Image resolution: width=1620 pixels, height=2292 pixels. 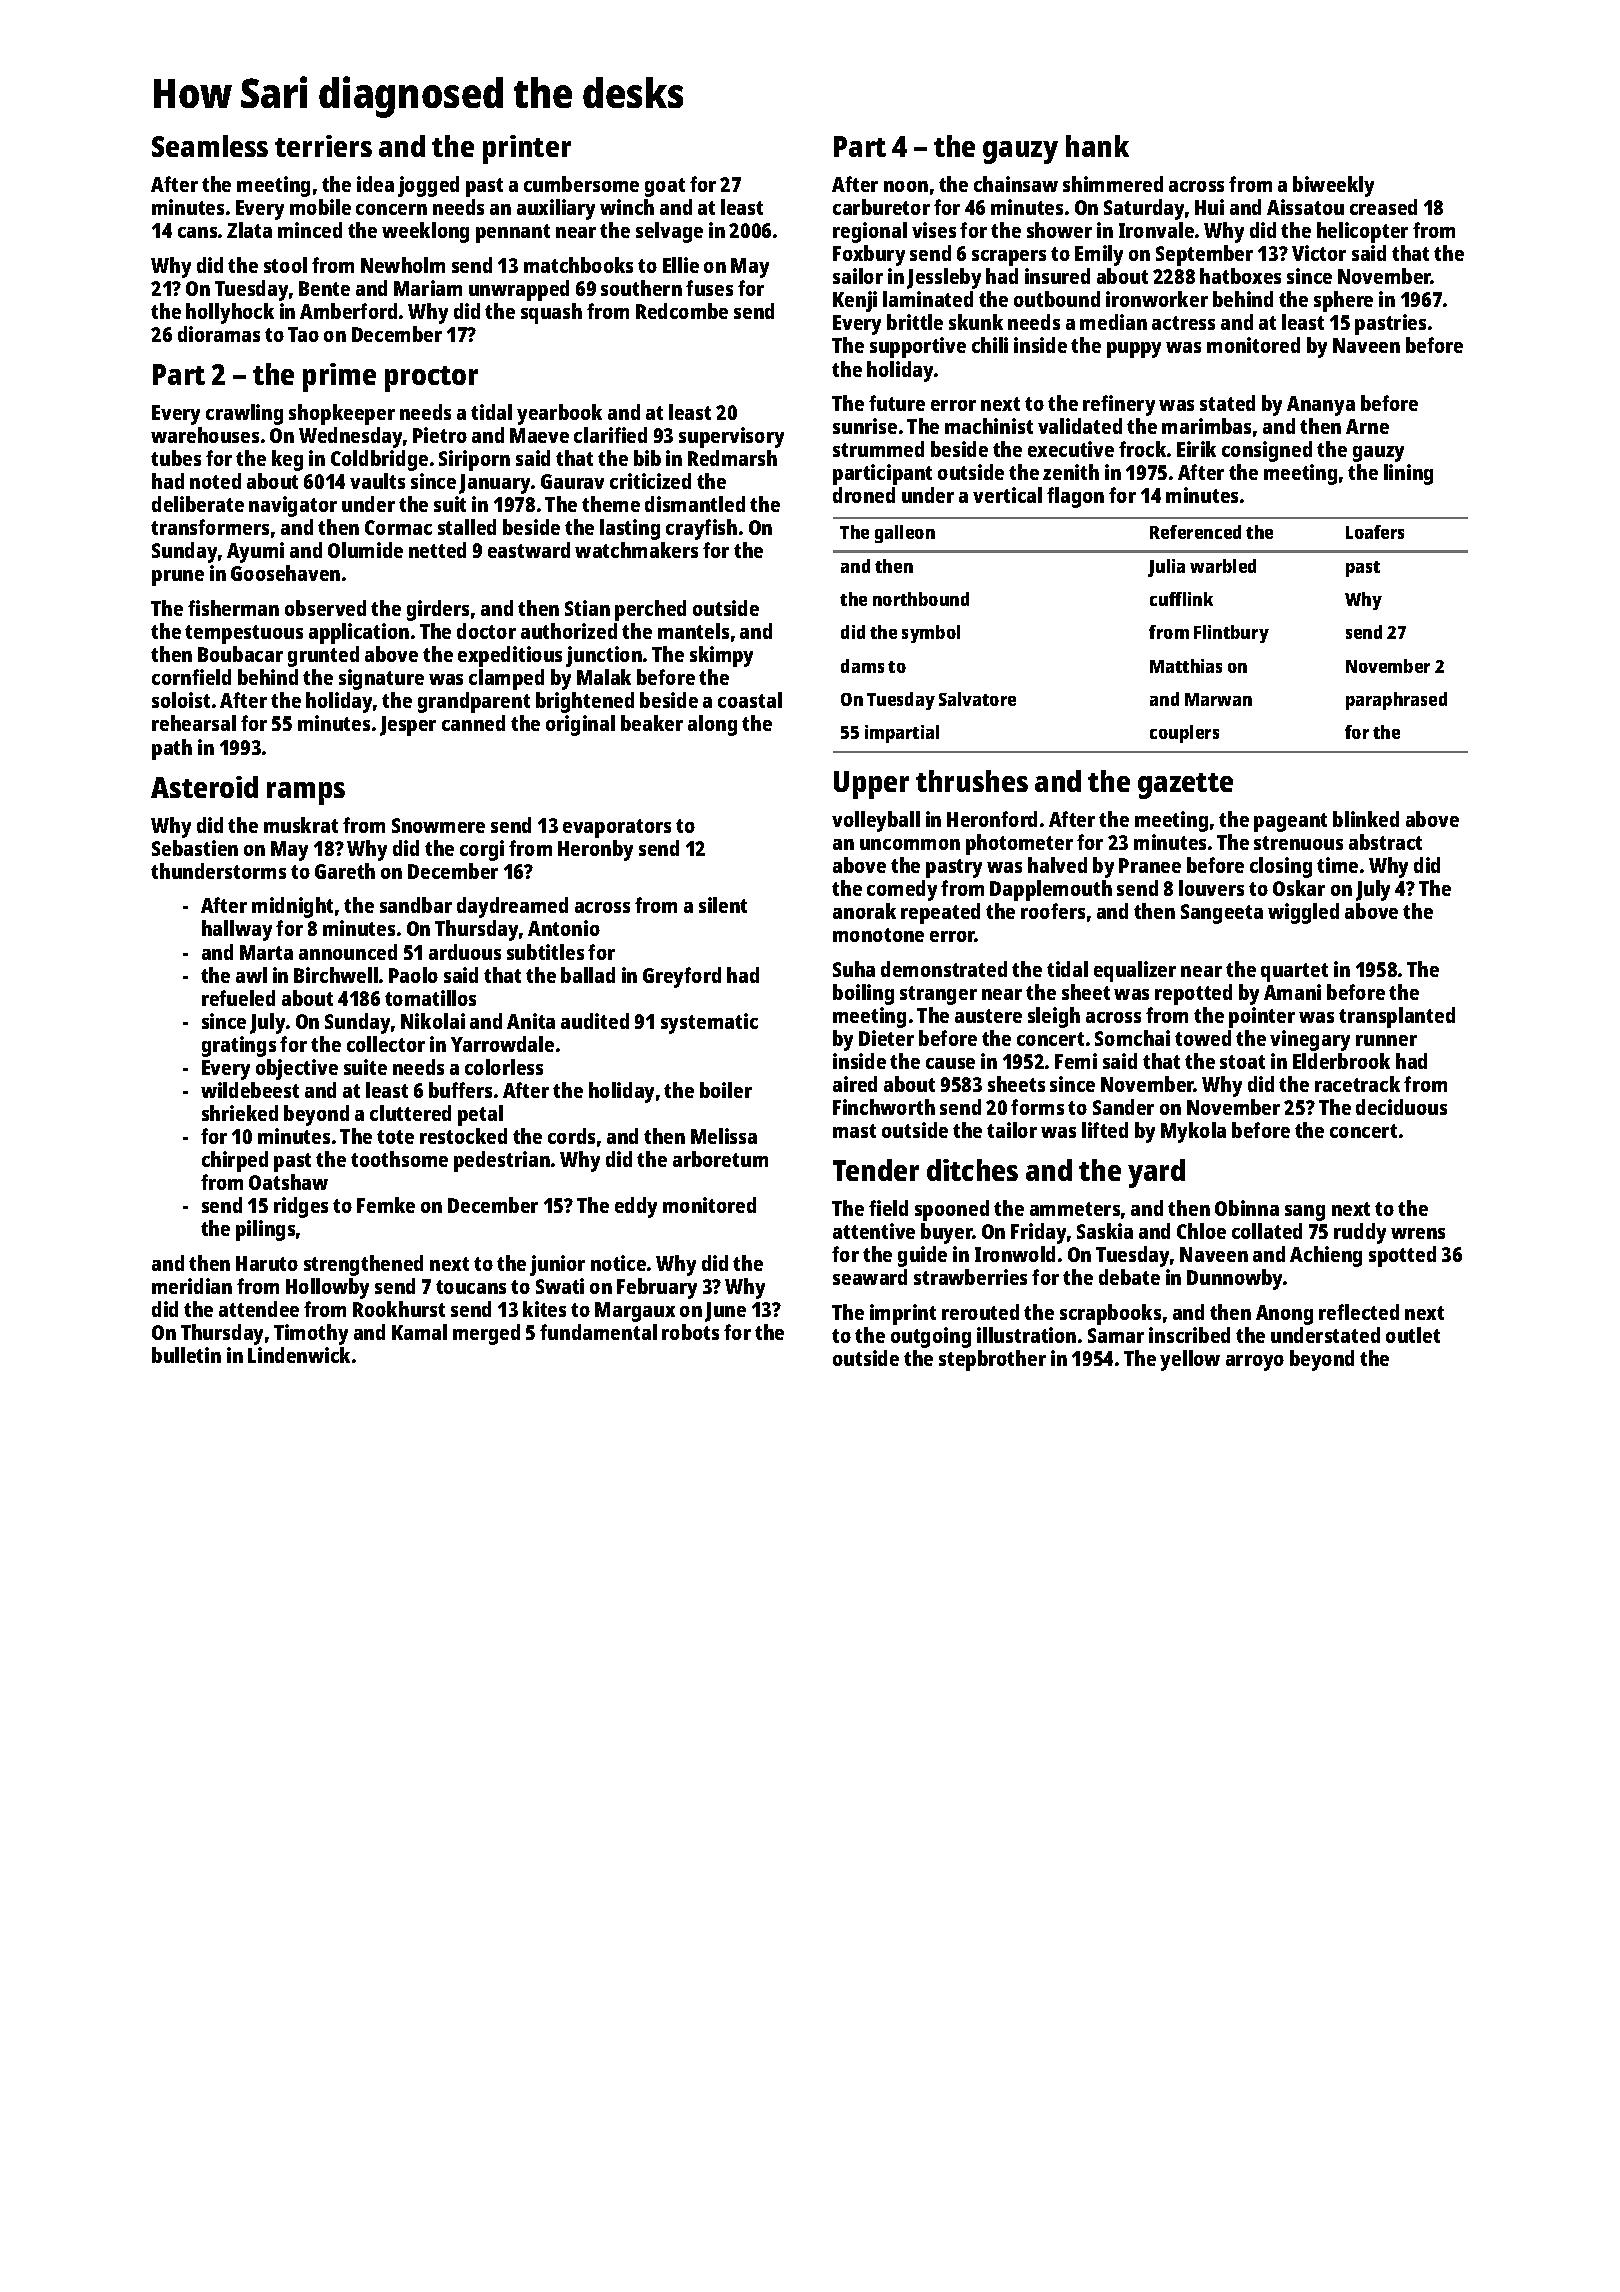 I want to click on hank, so click(x=1097, y=146).
